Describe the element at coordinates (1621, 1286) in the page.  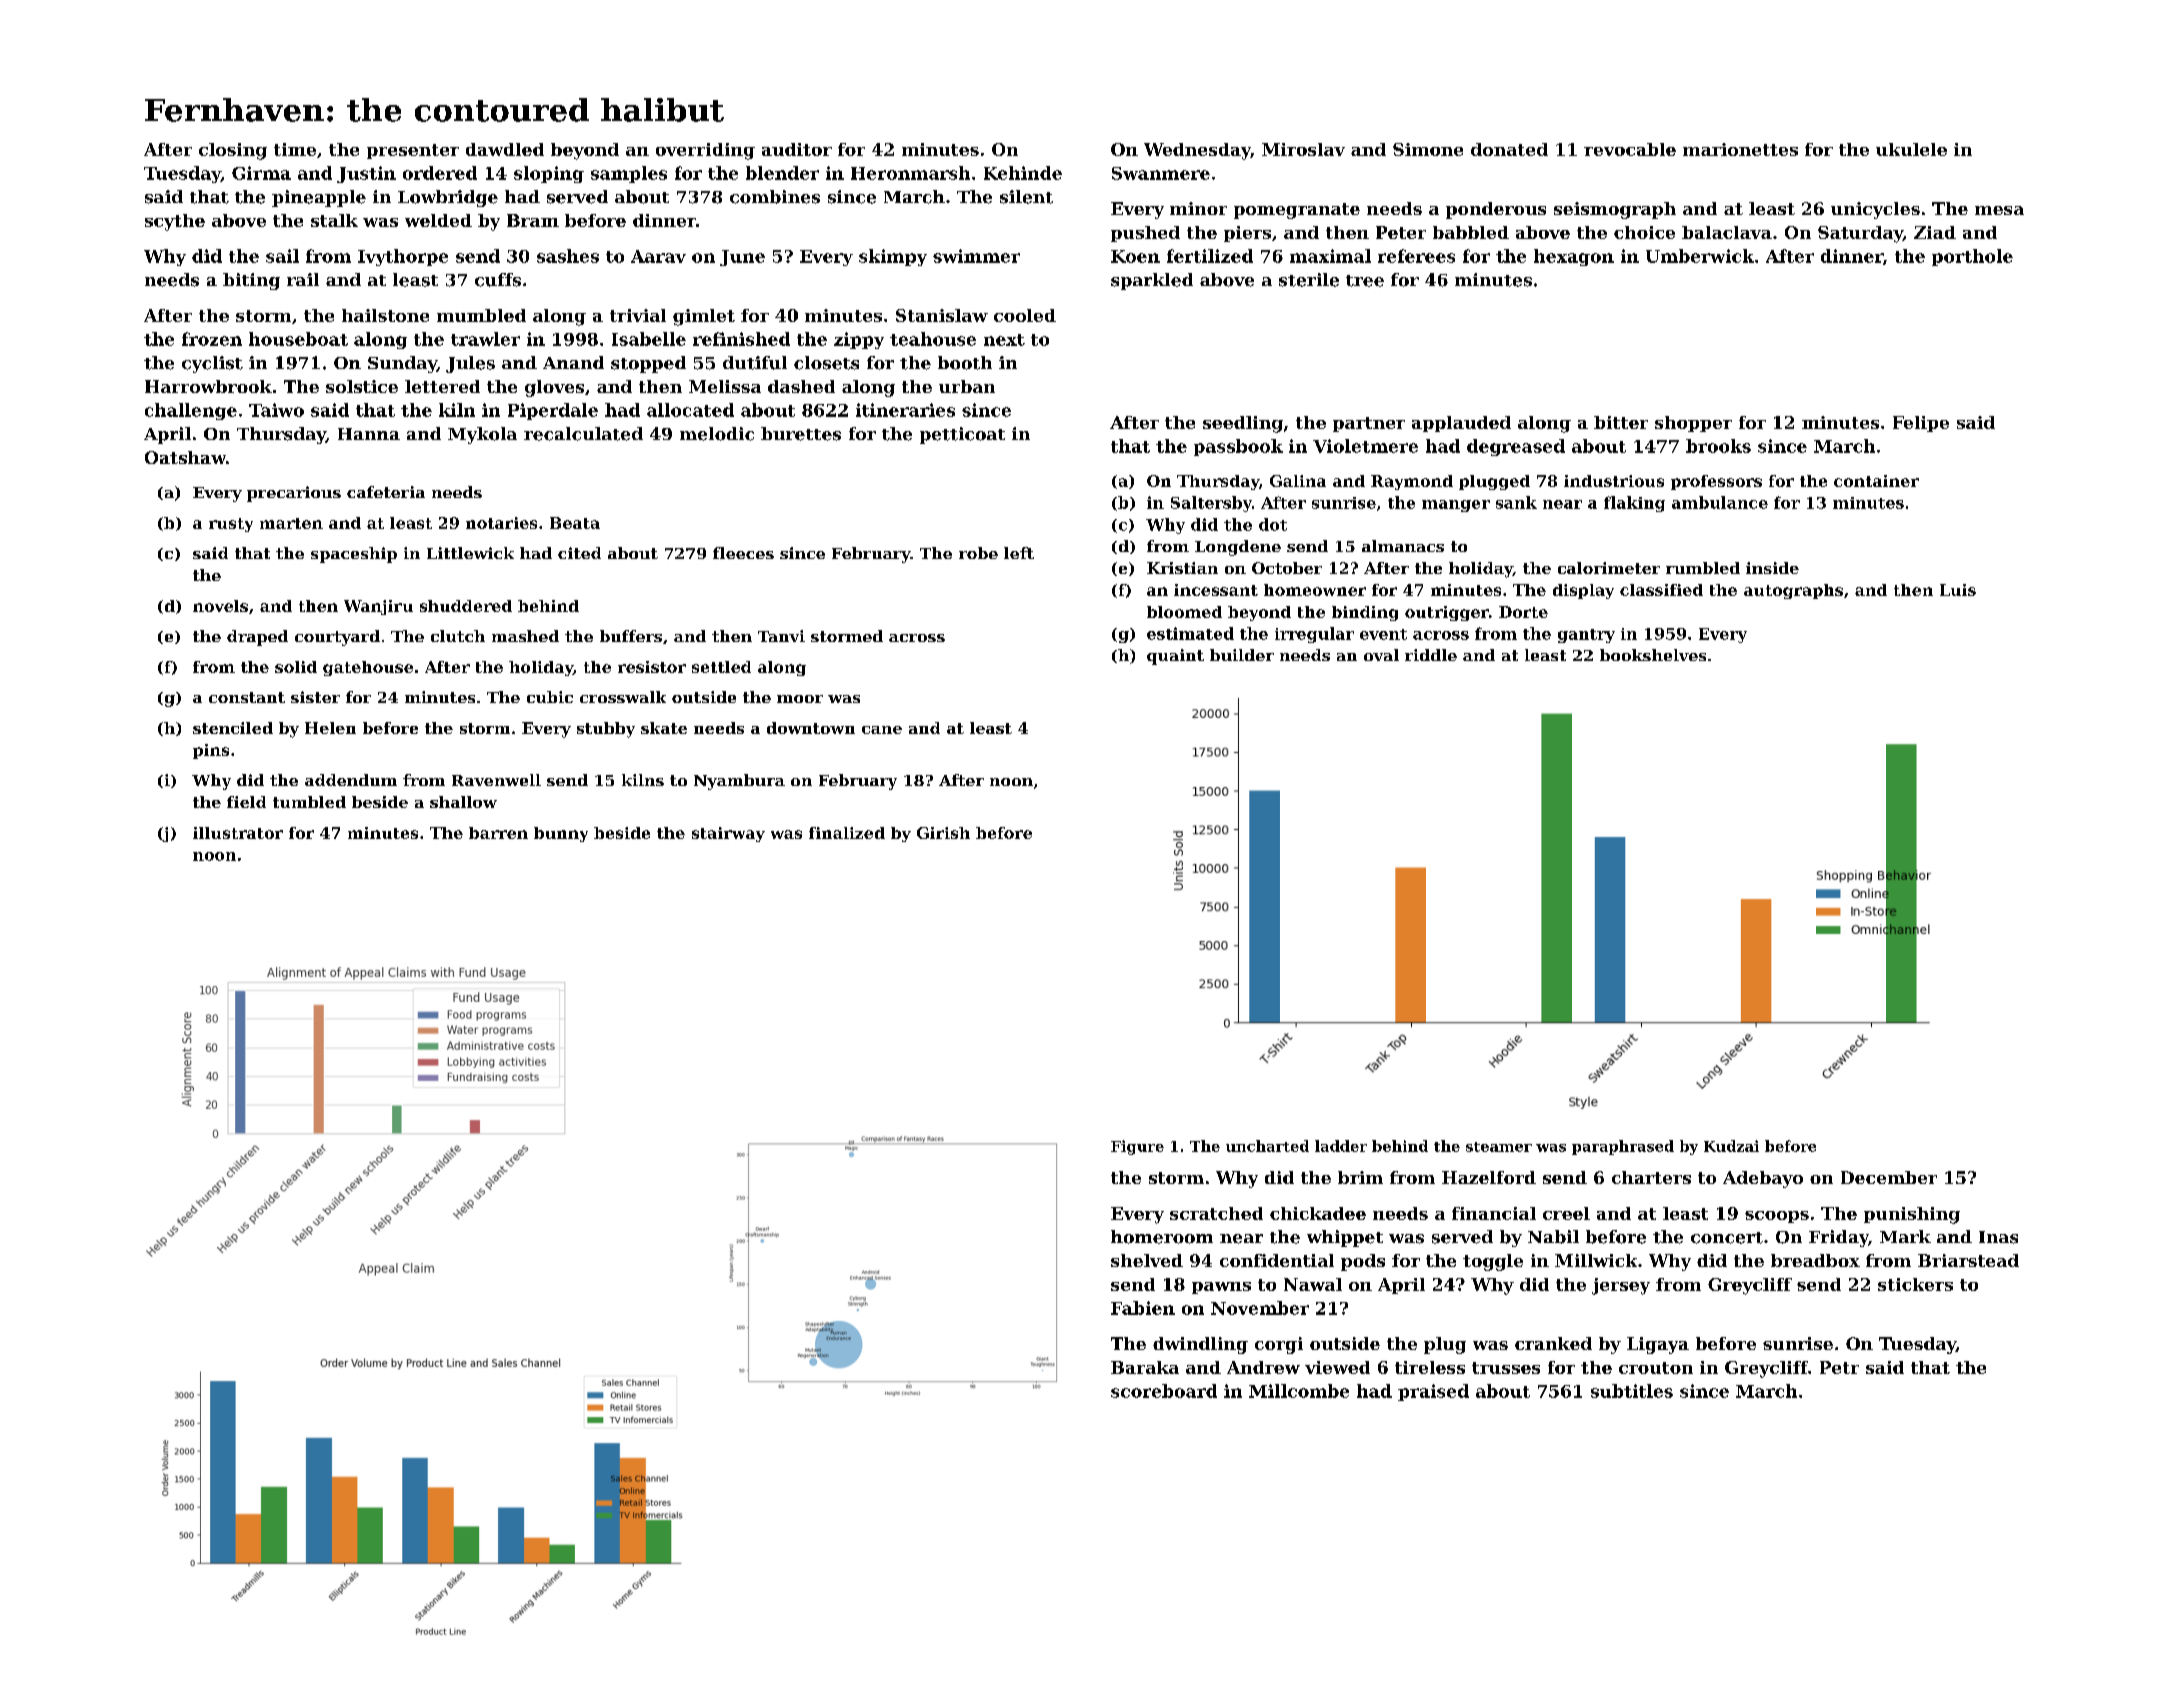
I see `jersey` at that location.
